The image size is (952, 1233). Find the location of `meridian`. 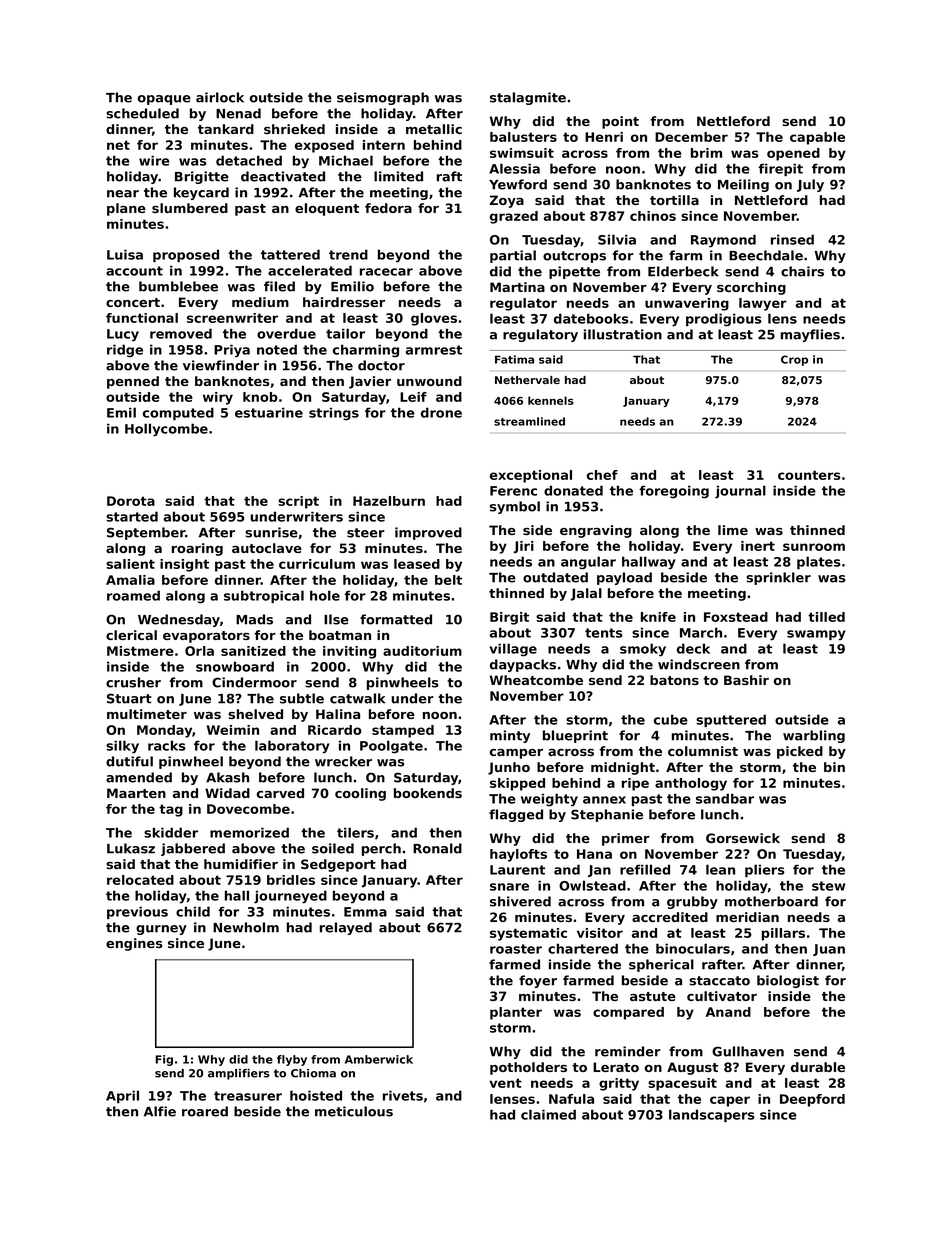

meridian is located at coordinates (747, 917).
